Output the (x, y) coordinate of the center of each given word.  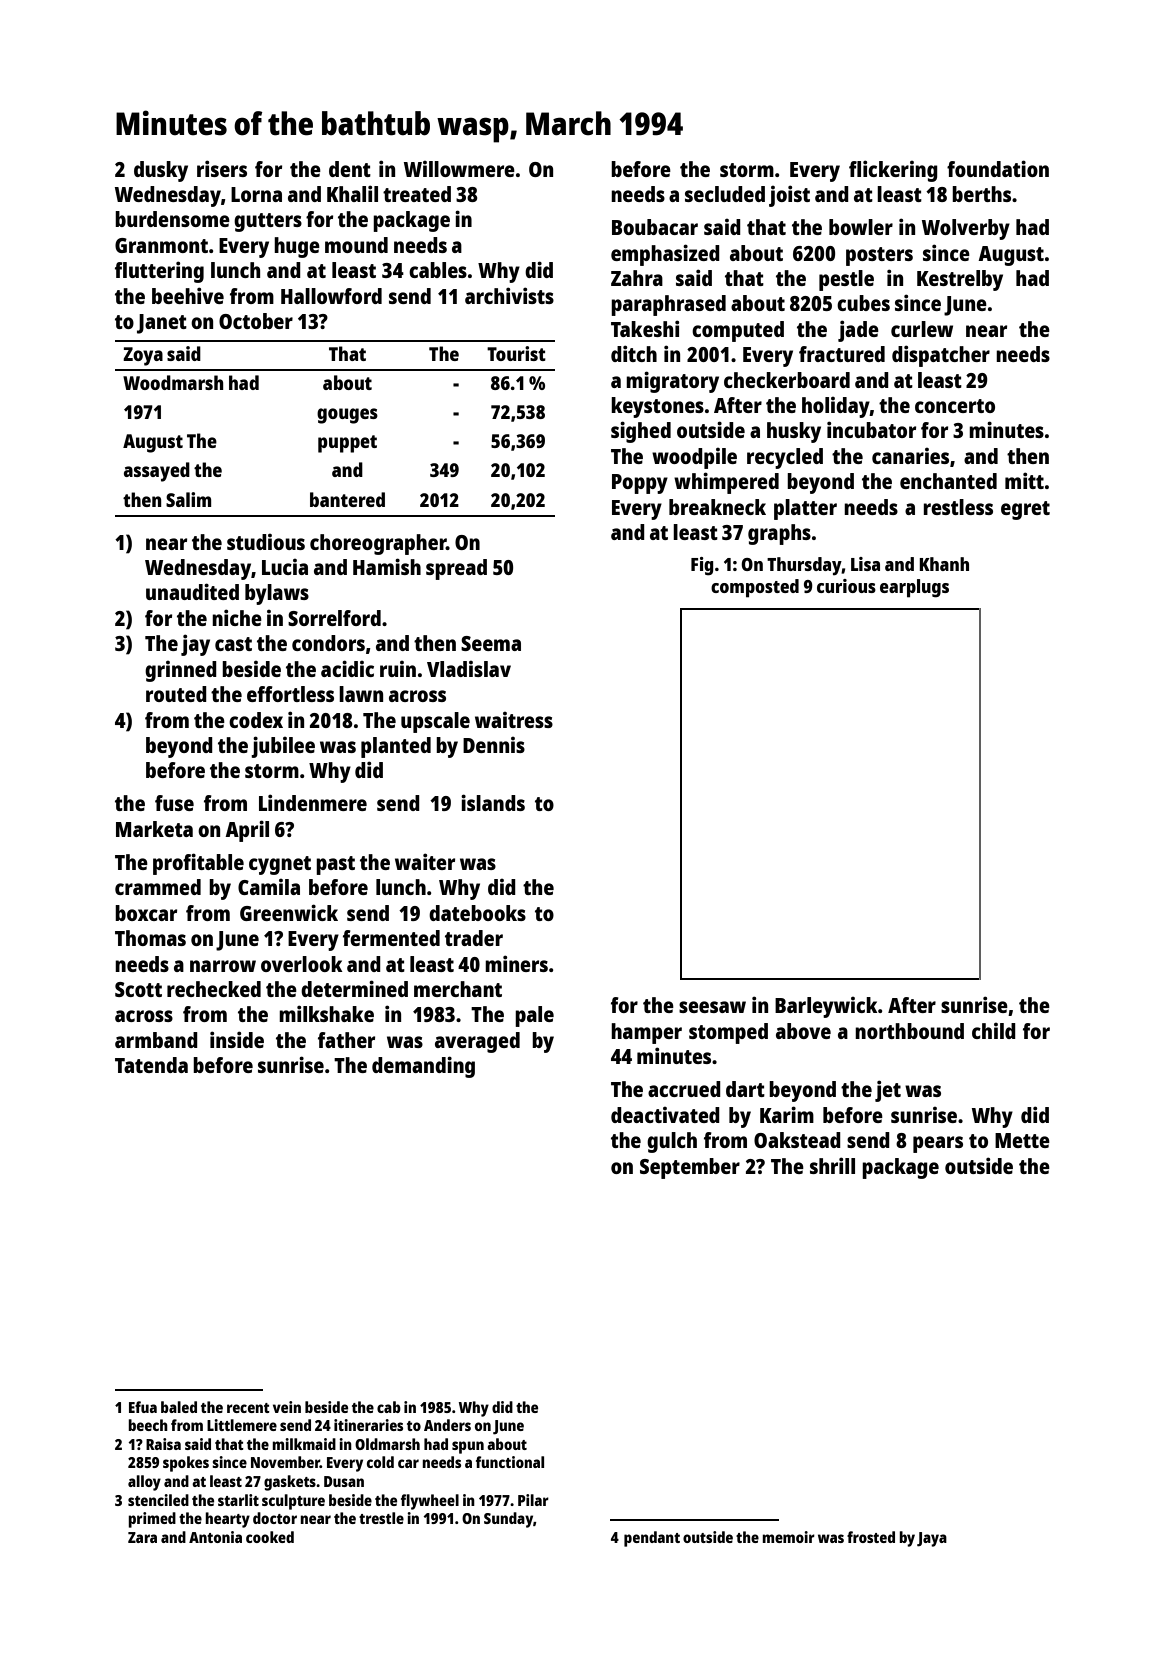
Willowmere (459, 169)
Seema (491, 643)
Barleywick (826, 1007)
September (690, 1168)
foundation (998, 168)
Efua (143, 1407)
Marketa (154, 829)
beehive (188, 295)
